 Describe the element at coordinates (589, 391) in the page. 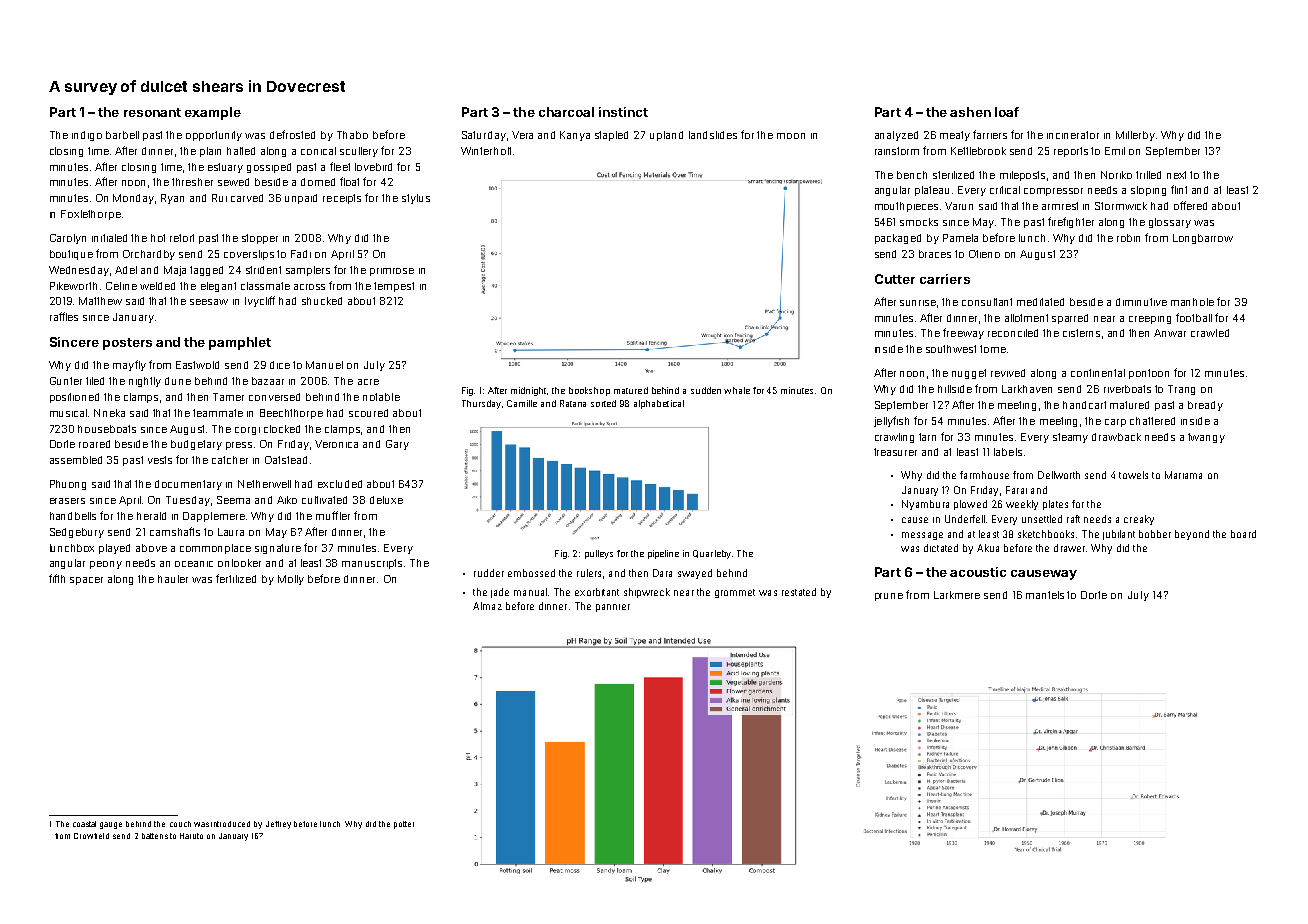

I see `bookshop` at that location.
